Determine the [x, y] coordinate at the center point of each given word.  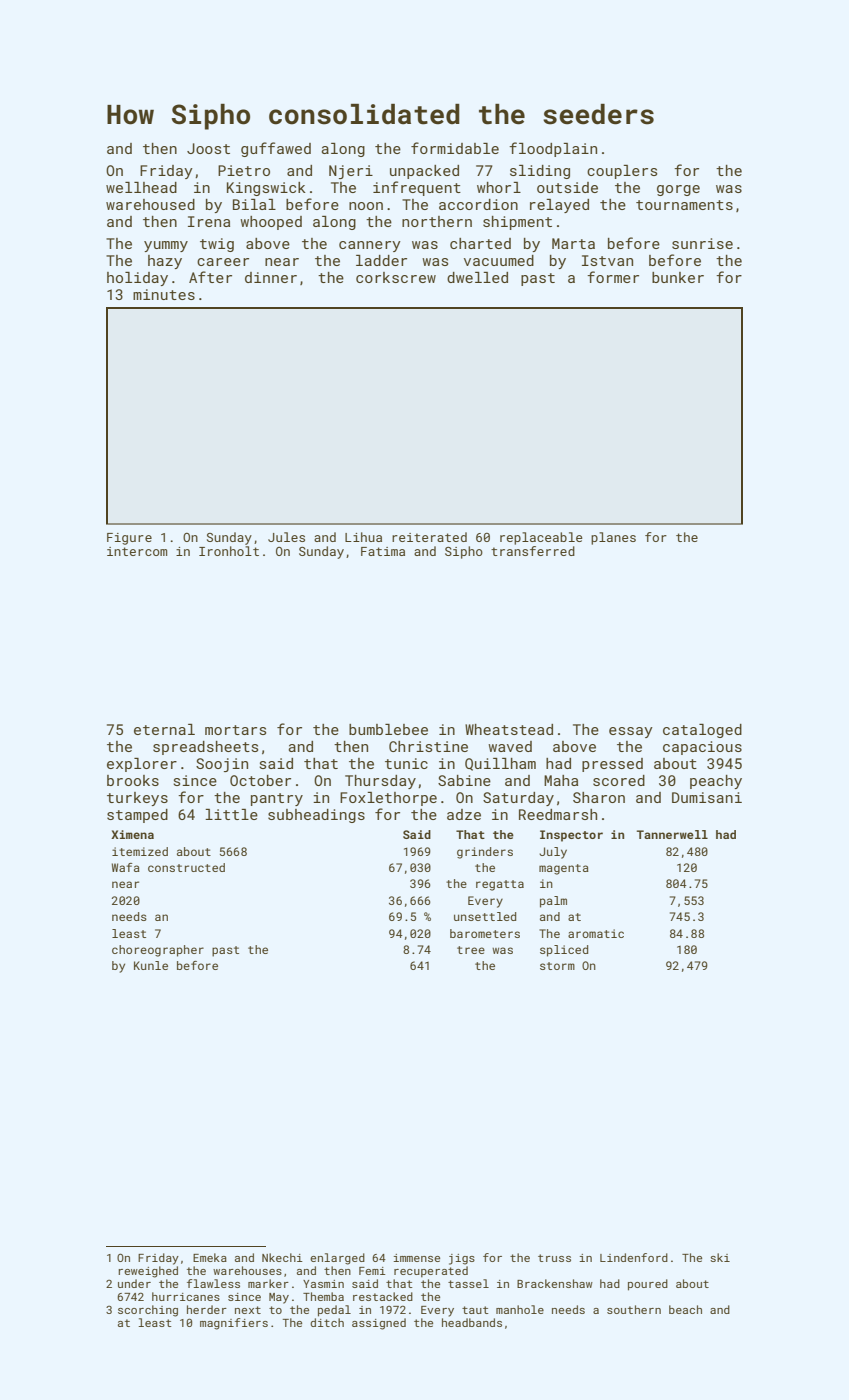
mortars [235, 730]
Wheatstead [509, 729]
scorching [148, 1311]
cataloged [702, 731]
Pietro [244, 170]
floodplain [553, 149]
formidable [455, 148]
